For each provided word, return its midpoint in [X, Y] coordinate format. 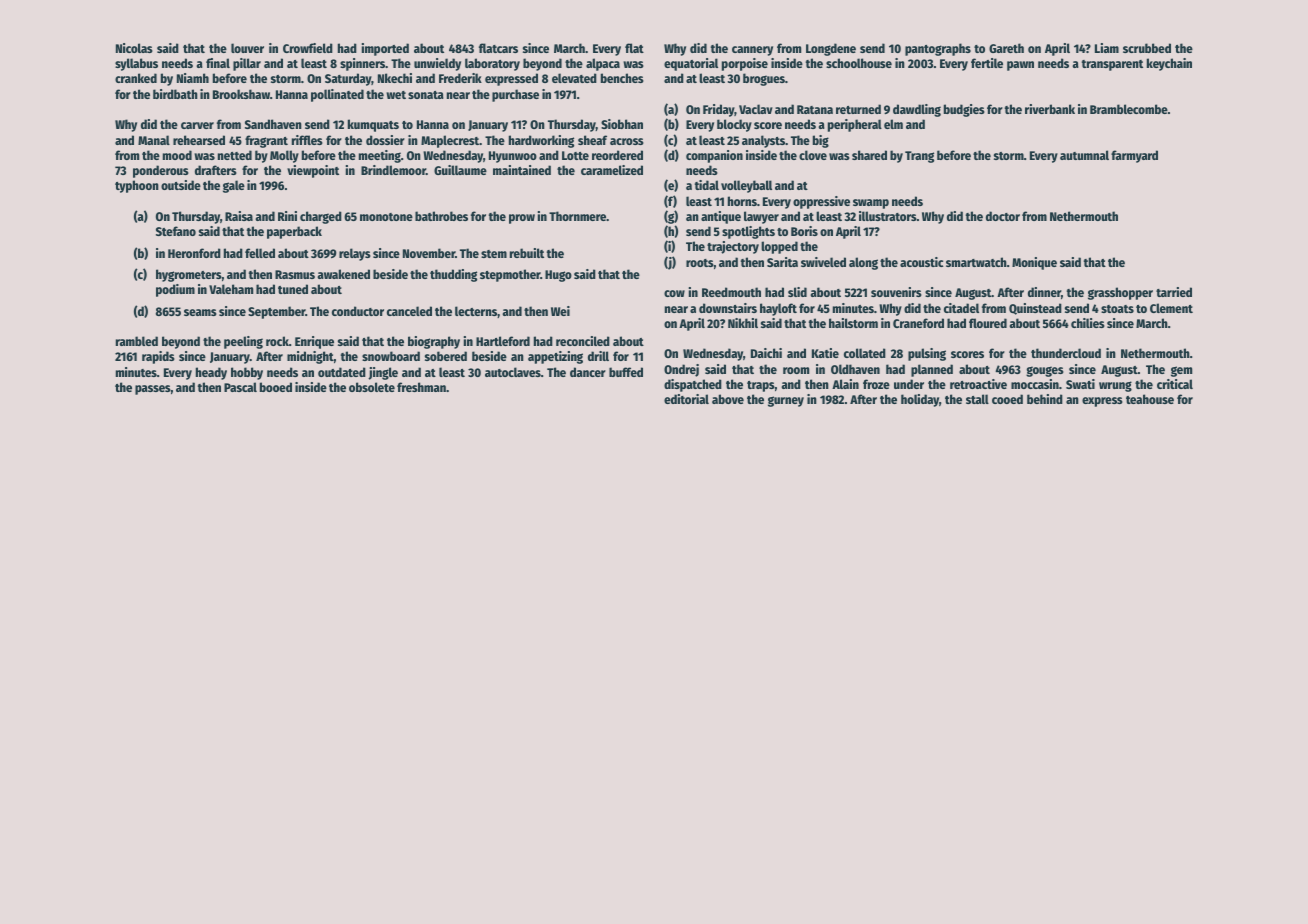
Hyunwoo [513, 157]
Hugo [558, 276]
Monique [1034, 263]
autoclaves [513, 372]
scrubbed [1147, 48]
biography [434, 342]
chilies [1088, 323]
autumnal [1084, 155]
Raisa [239, 216]
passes [153, 390]
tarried [1174, 292]
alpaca [603, 64]
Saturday [348, 79]
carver [197, 125]
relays [355, 254]
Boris [804, 231]
